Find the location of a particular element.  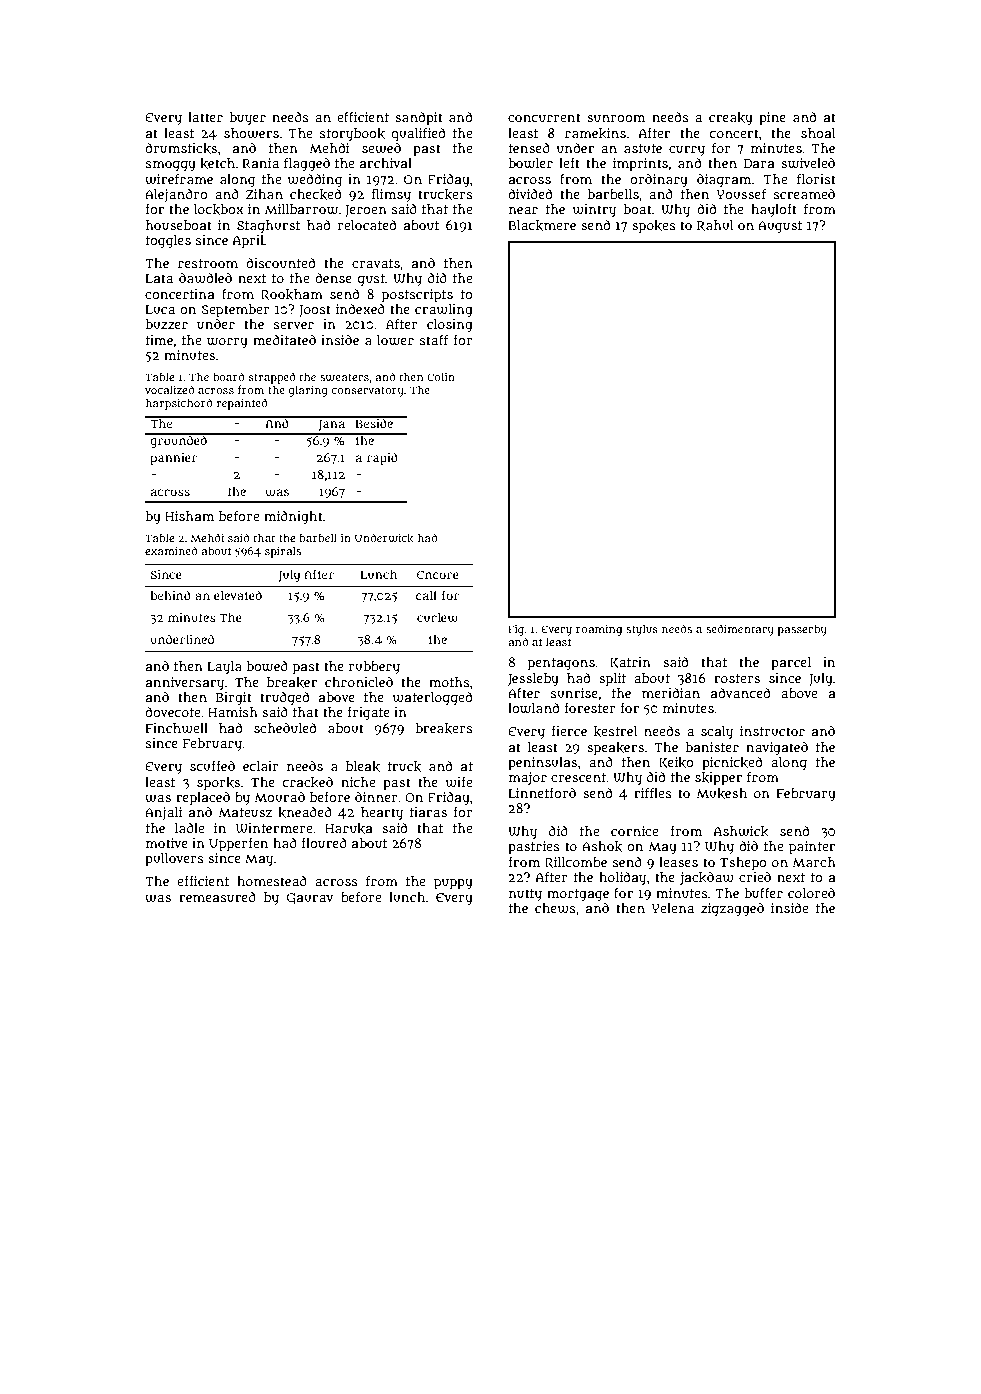

eclair is located at coordinates (261, 766).
